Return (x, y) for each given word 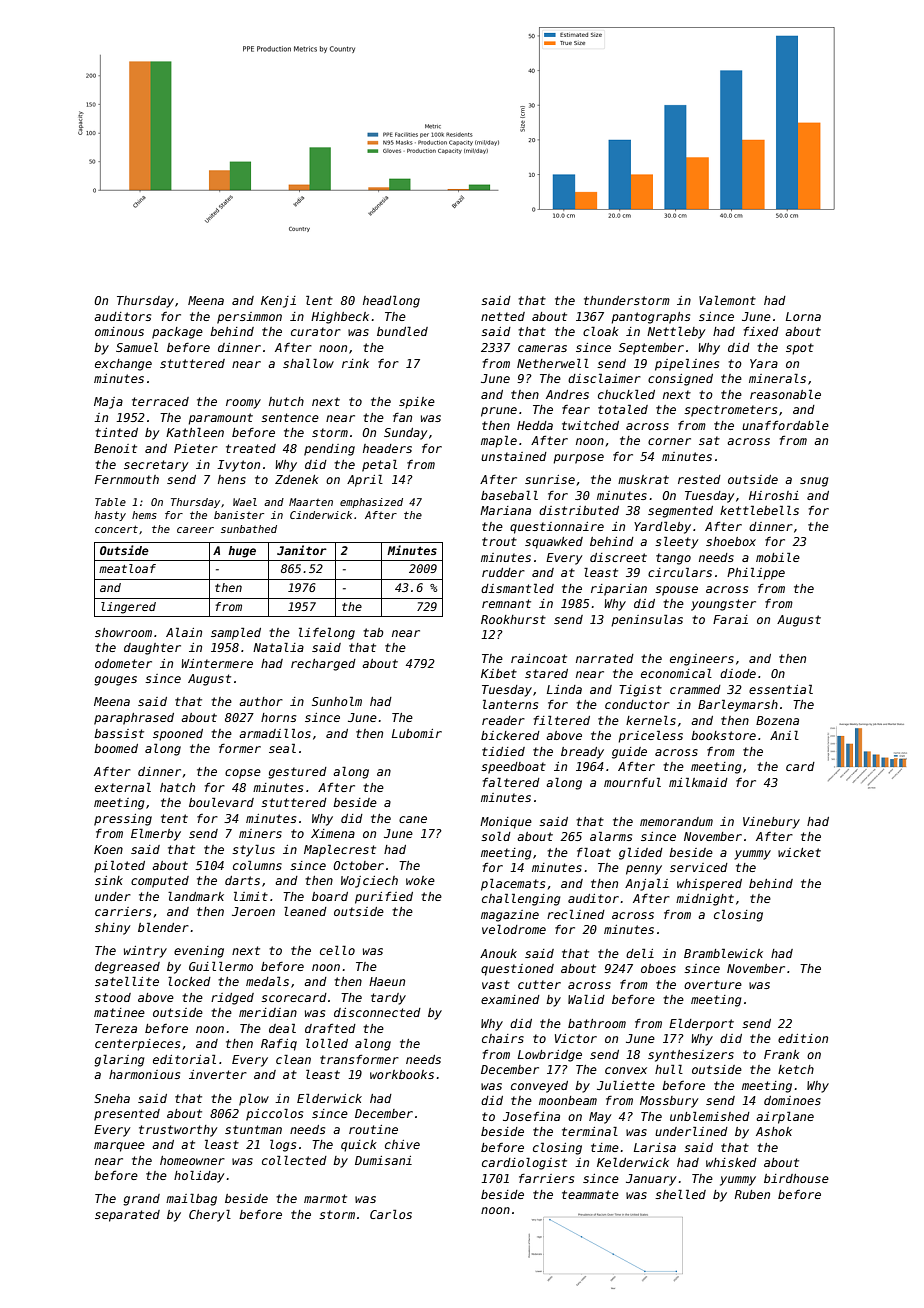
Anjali (646, 884)
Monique (506, 823)
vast (496, 984)
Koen (108, 849)
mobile (778, 557)
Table (110, 502)
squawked (554, 543)
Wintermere (217, 663)
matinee (119, 1012)
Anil (784, 735)
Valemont (727, 300)
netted (503, 316)
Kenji (278, 302)
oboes (658, 968)
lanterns (510, 704)
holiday (199, 1177)
